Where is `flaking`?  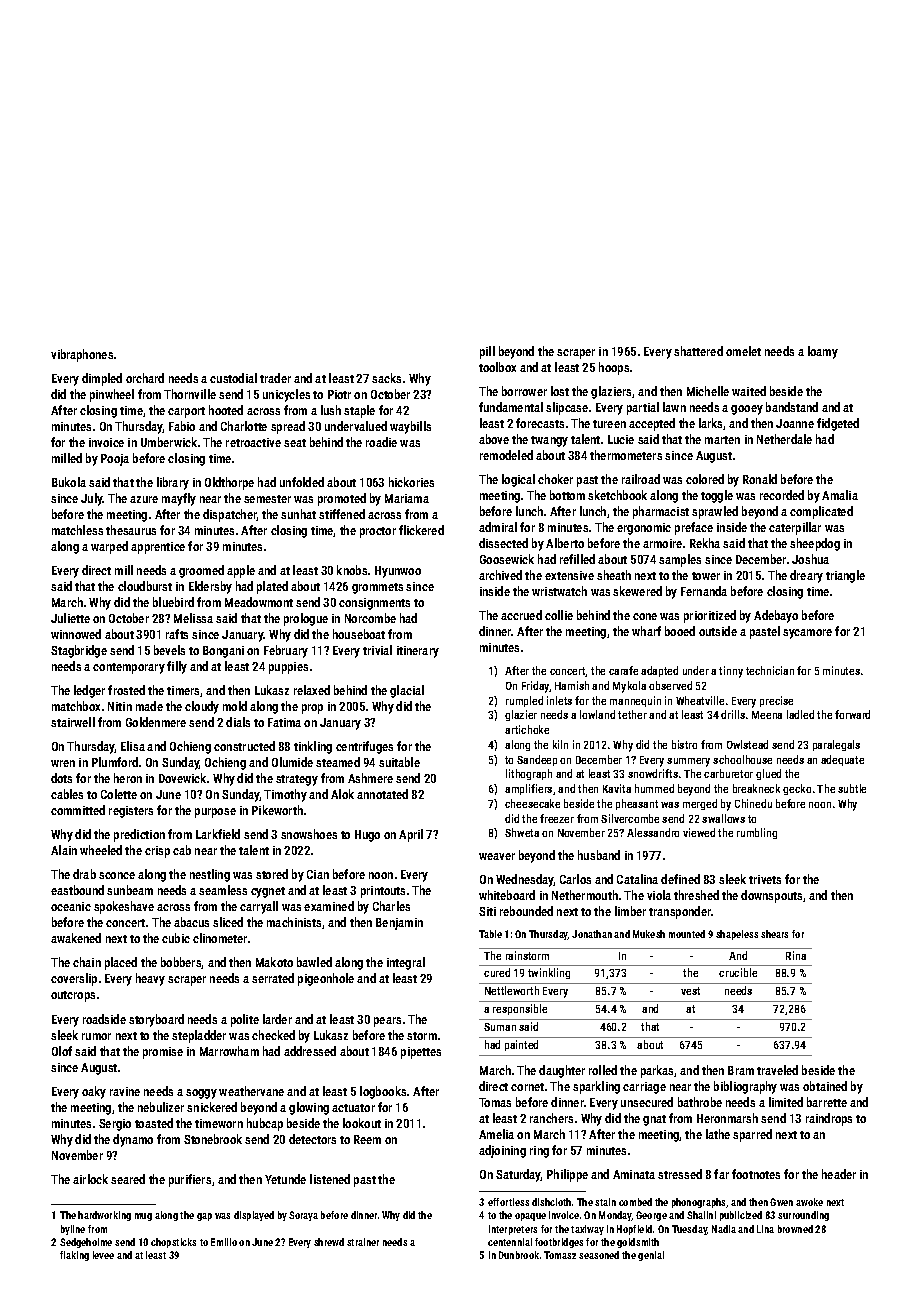
flaking is located at coordinates (74, 1256).
